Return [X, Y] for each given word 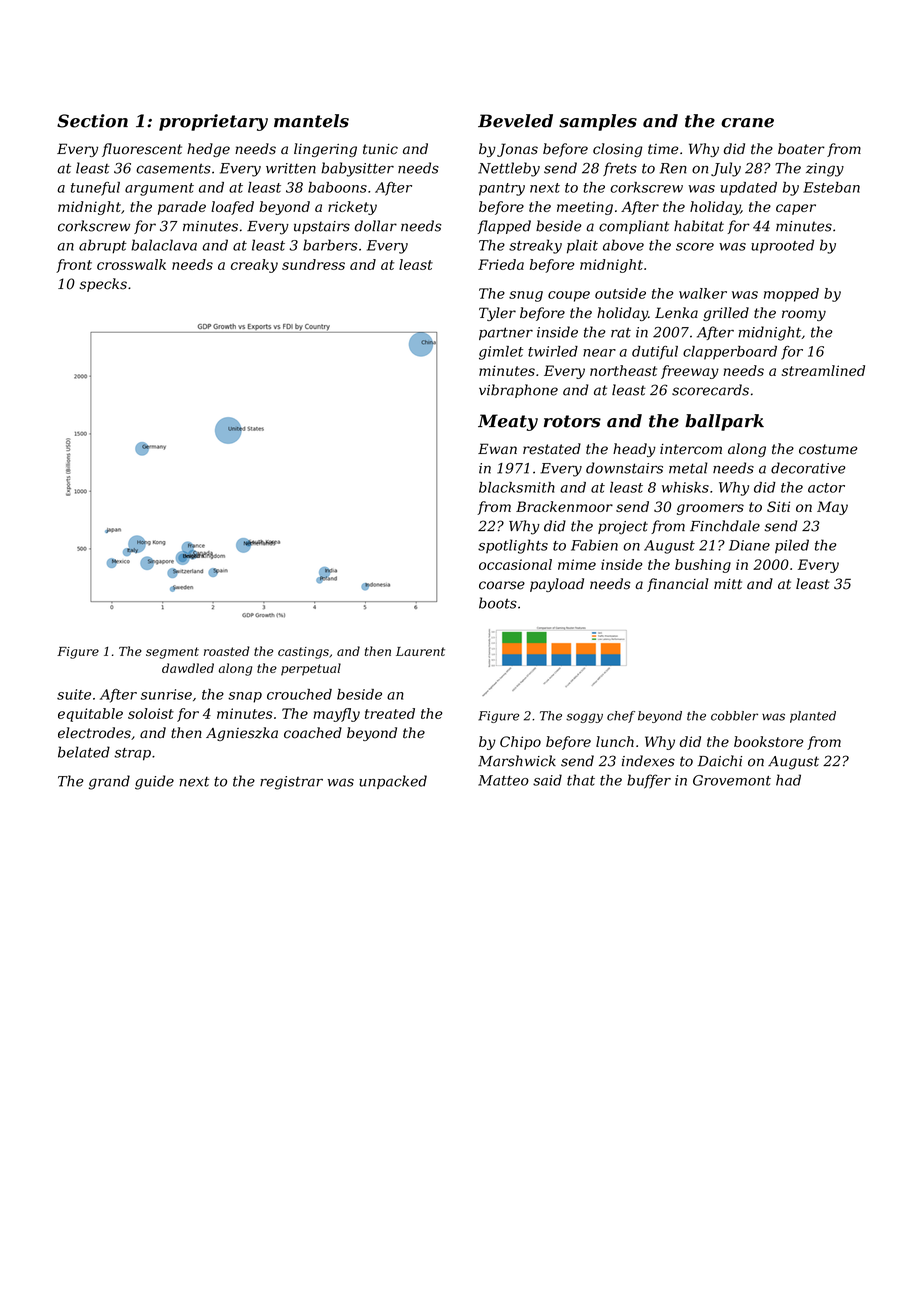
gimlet [501, 353]
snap [245, 697]
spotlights [513, 546]
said [547, 780]
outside [620, 293]
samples [598, 122]
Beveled [515, 121]
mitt [728, 584]
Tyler [497, 314]
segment [172, 653]
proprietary [213, 122]
